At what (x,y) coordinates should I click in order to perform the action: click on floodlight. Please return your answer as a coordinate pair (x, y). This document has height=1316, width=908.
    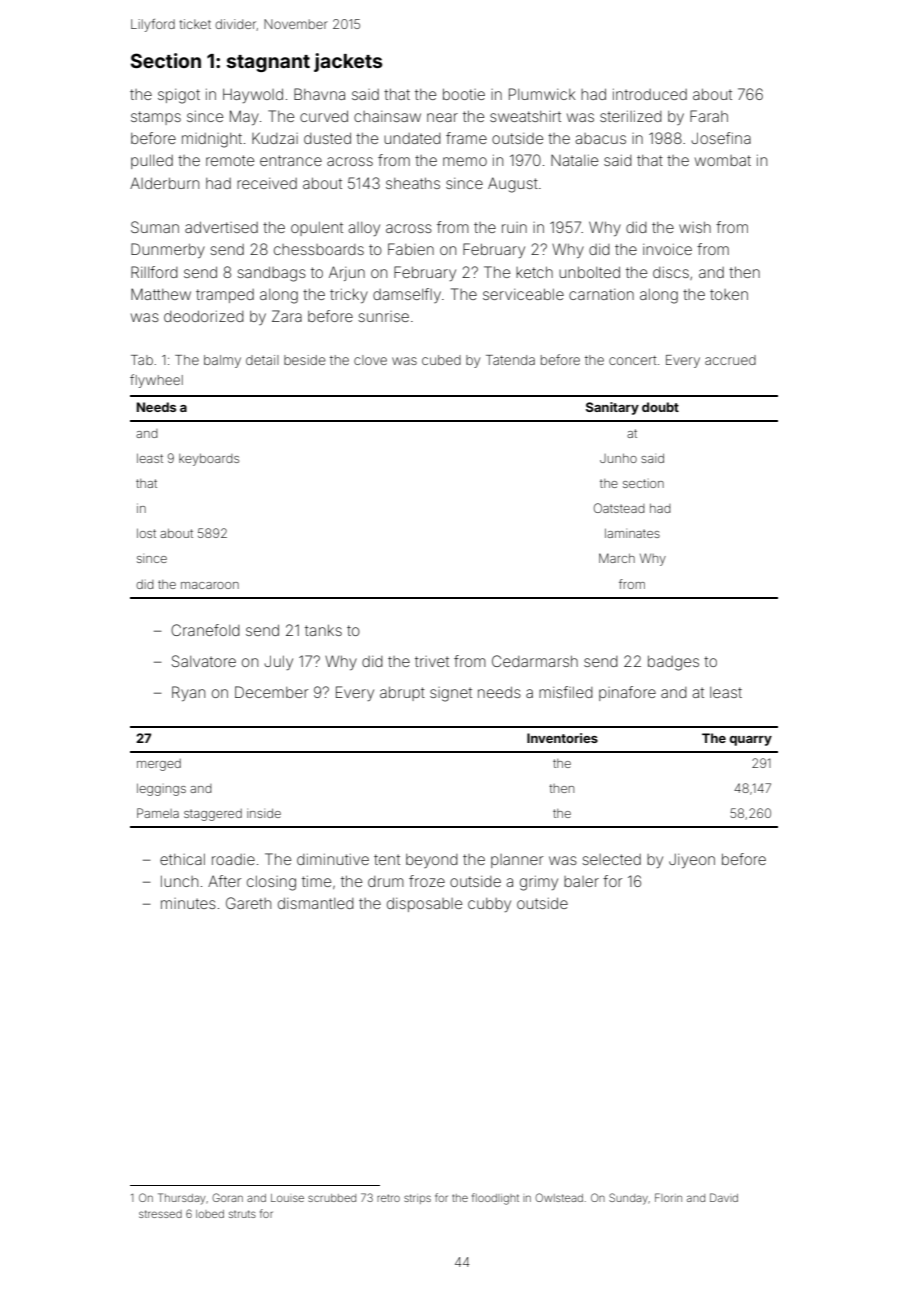
    Looking at the image, I should click on (495, 1199).
